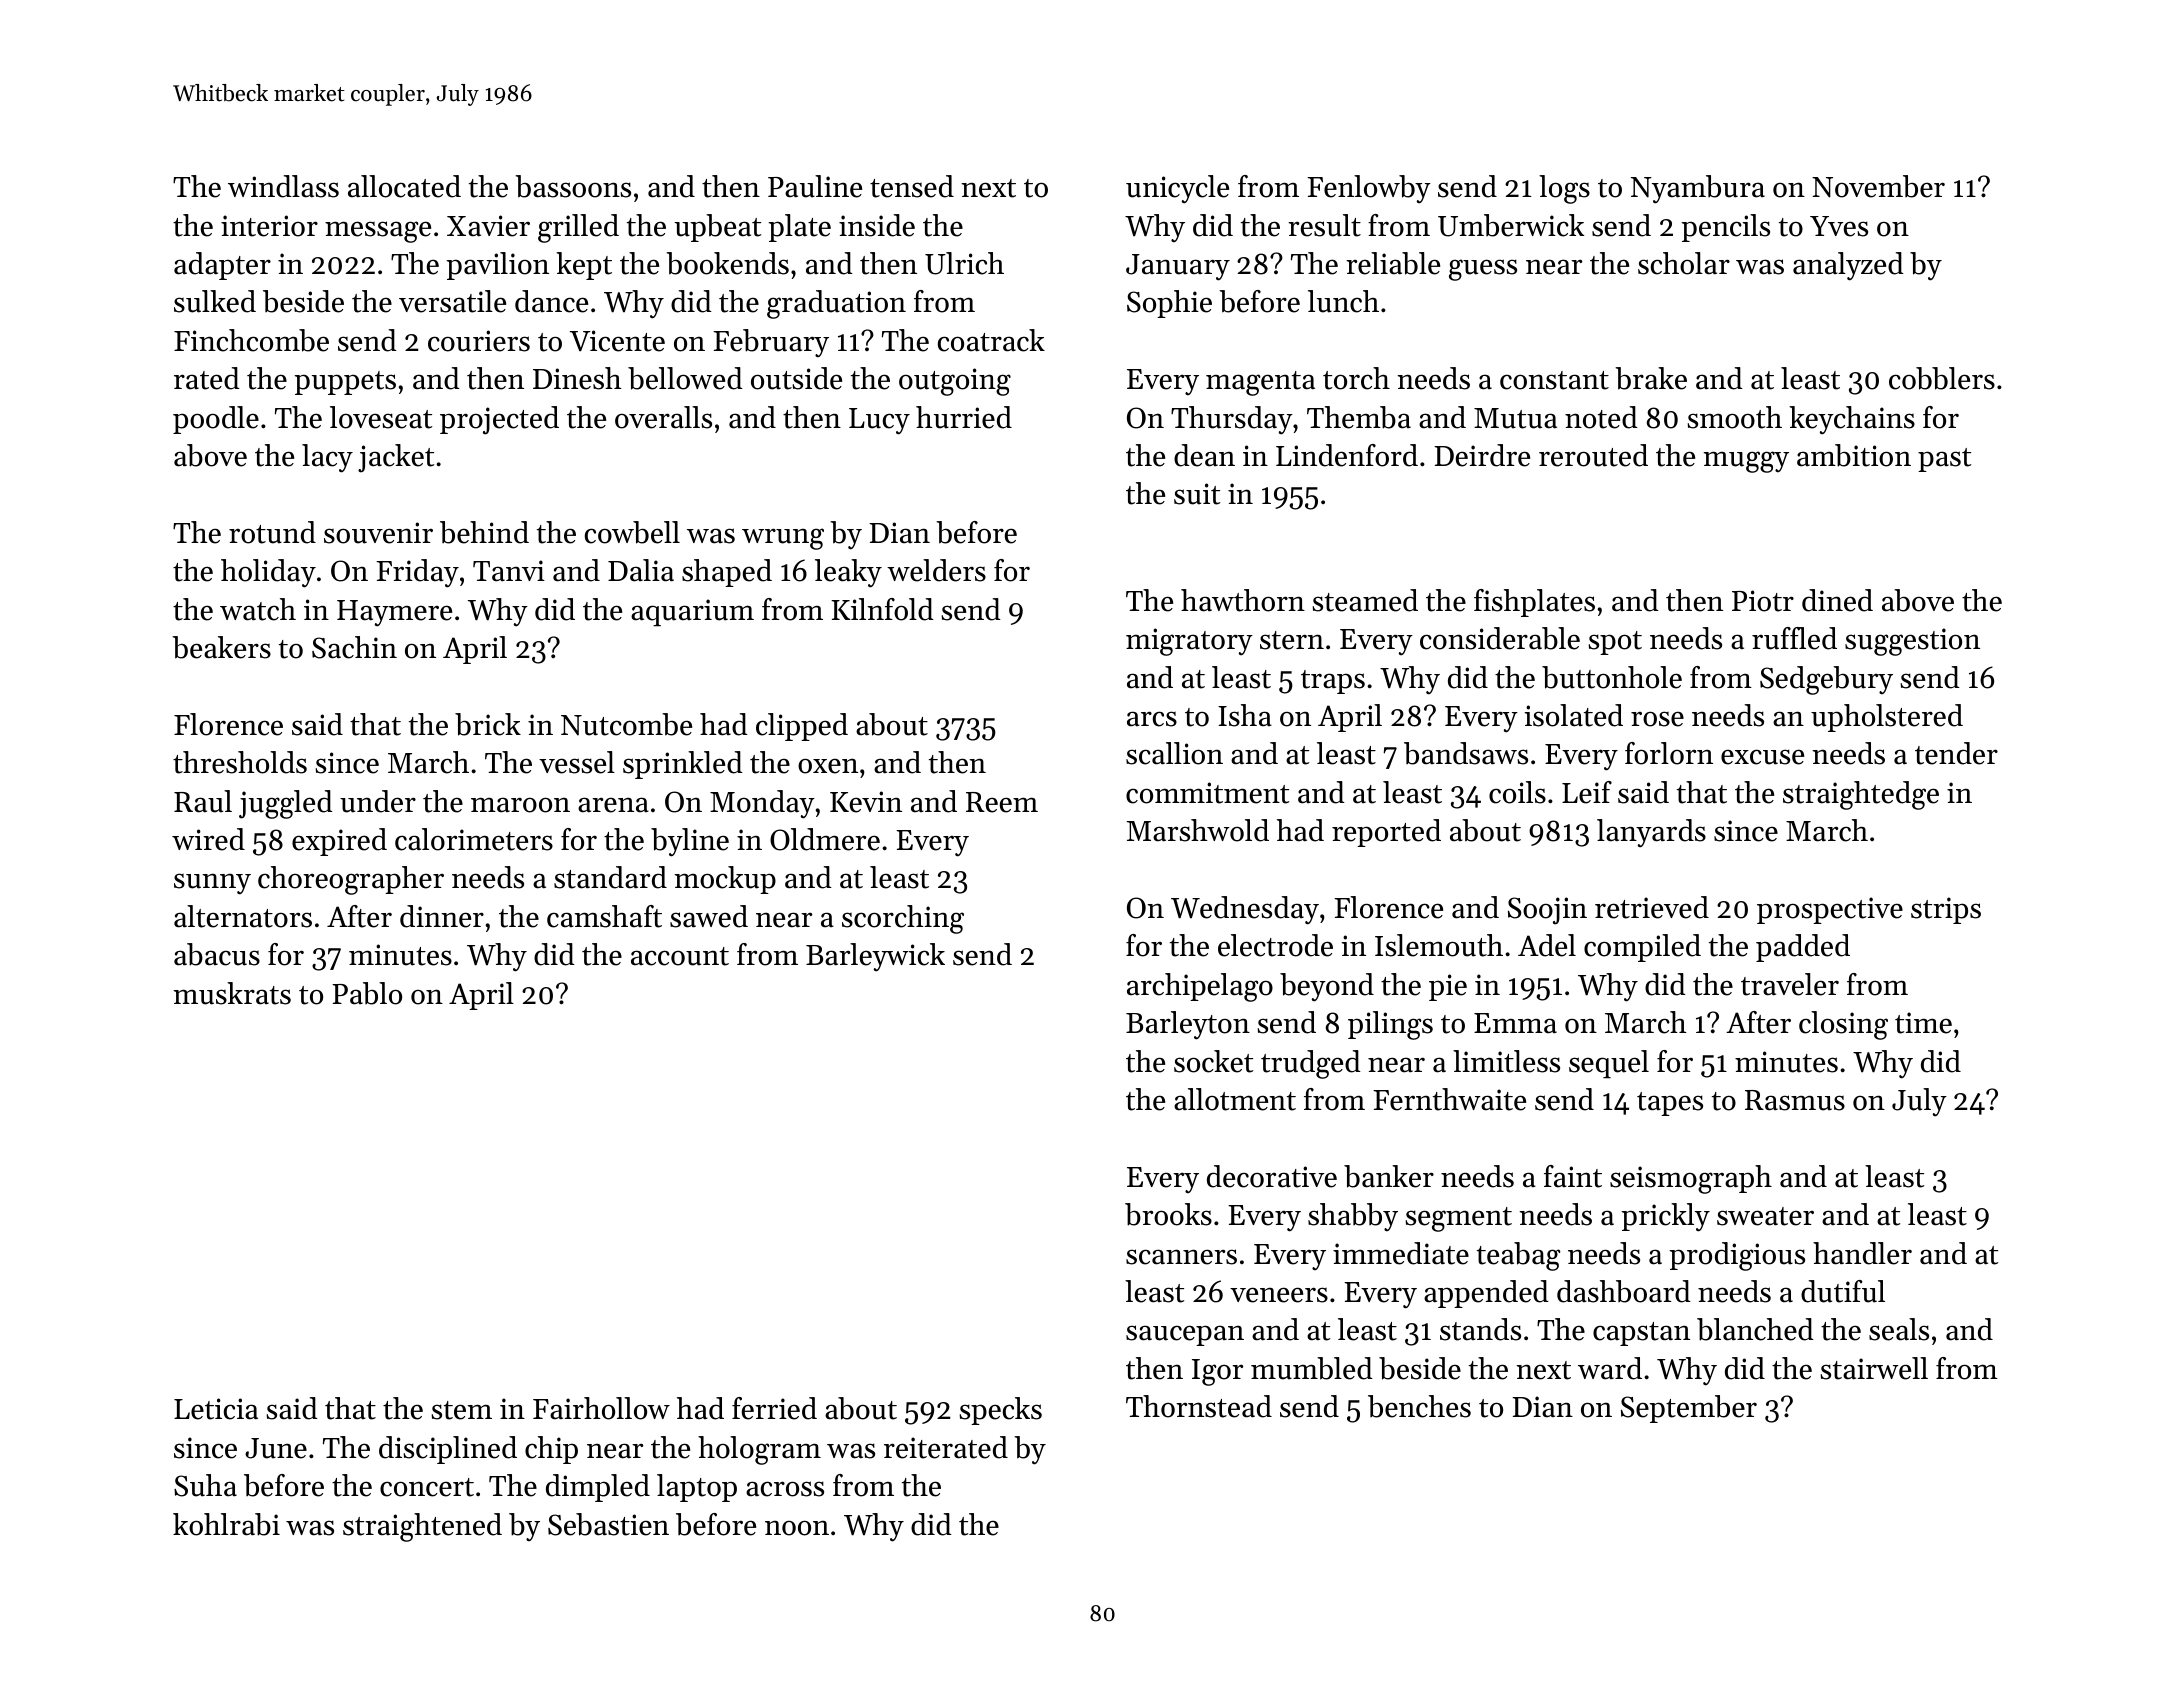 The width and height of the screenshot is (2178, 1683). Describe the element at coordinates (573, 186) in the screenshot. I see `bassoons` at that location.
